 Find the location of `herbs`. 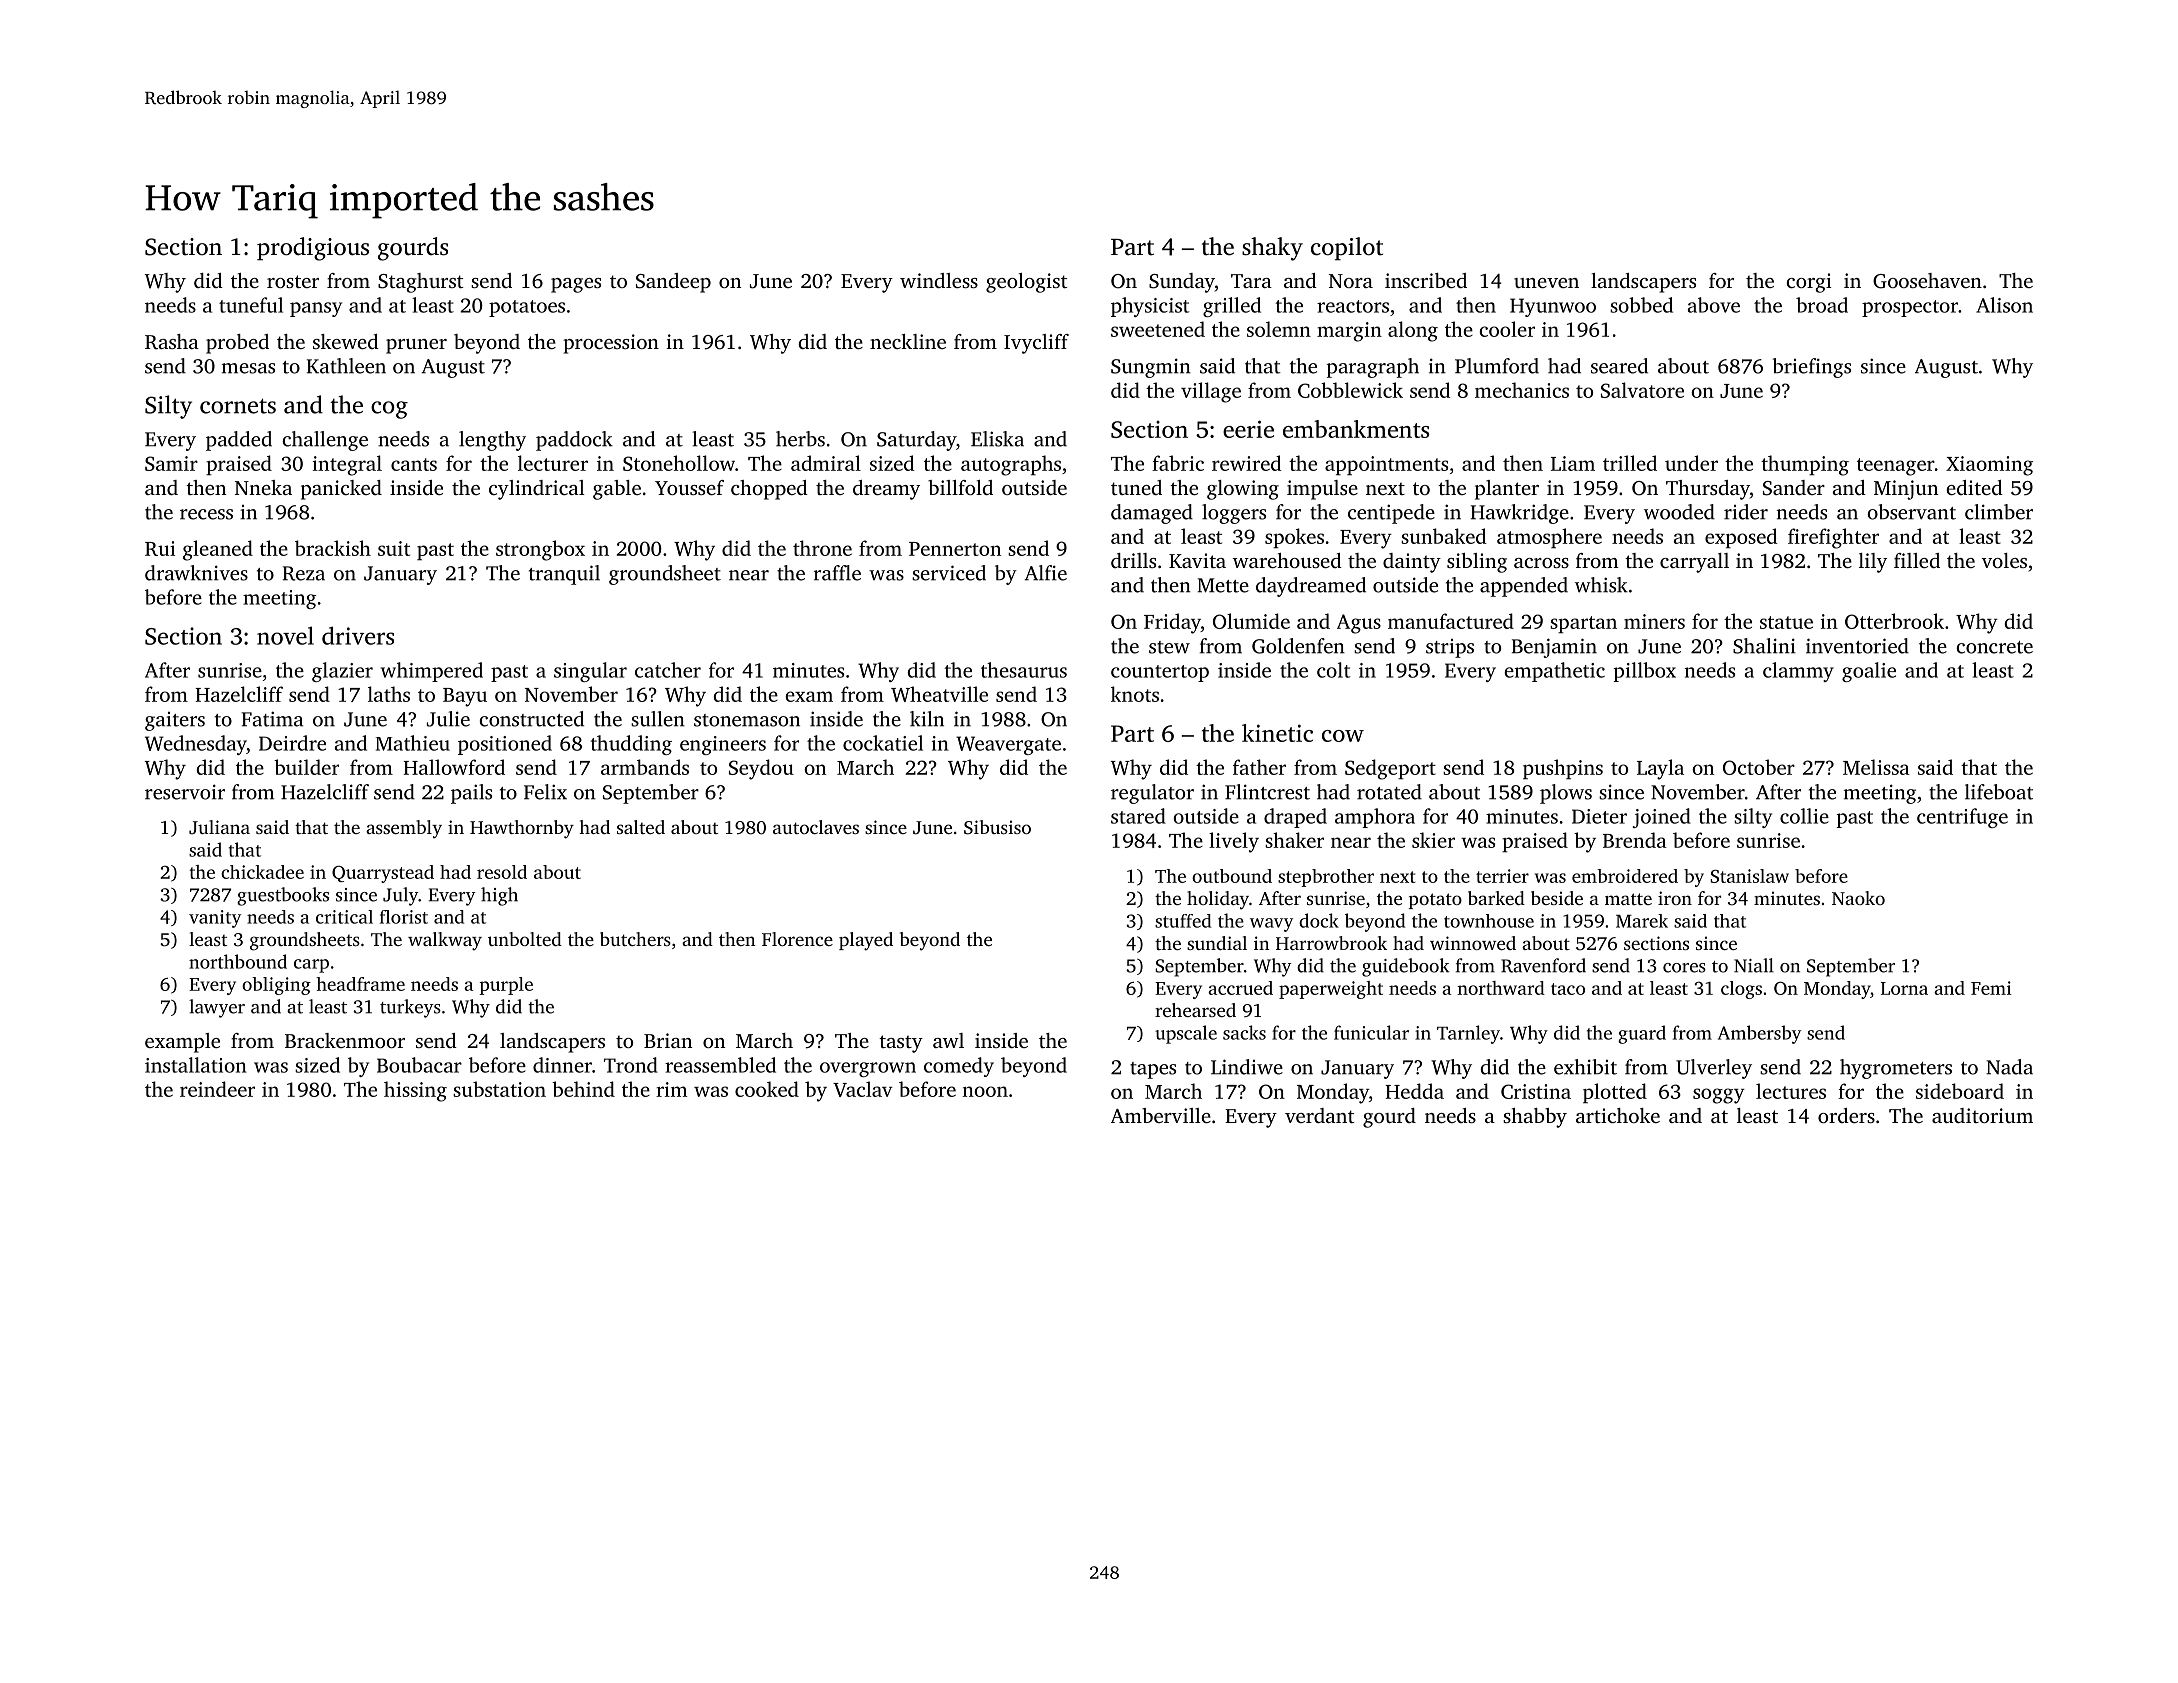

herbs is located at coordinates (800, 439).
